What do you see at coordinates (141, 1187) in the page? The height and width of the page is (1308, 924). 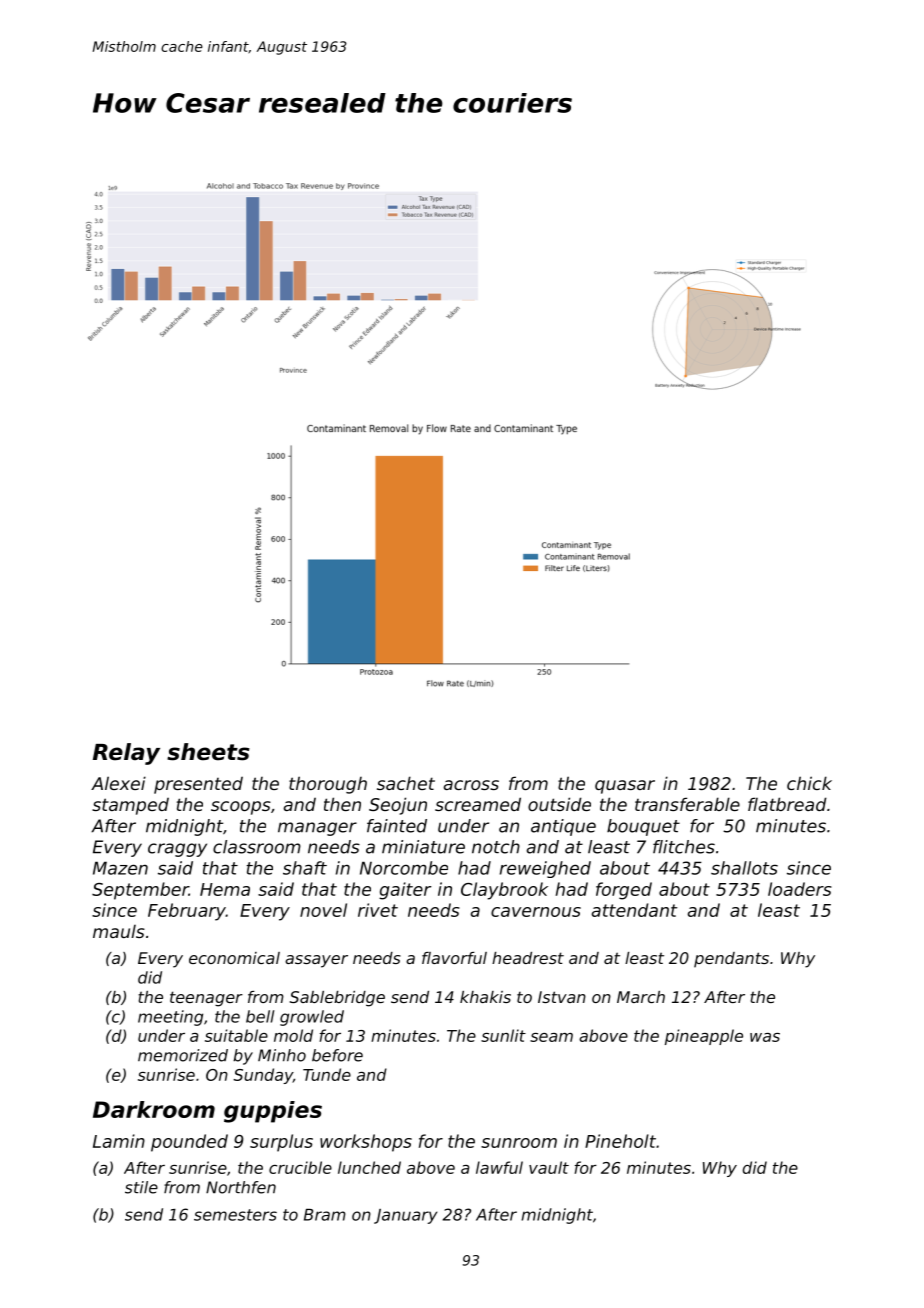 I see `stile` at bounding box center [141, 1187].
